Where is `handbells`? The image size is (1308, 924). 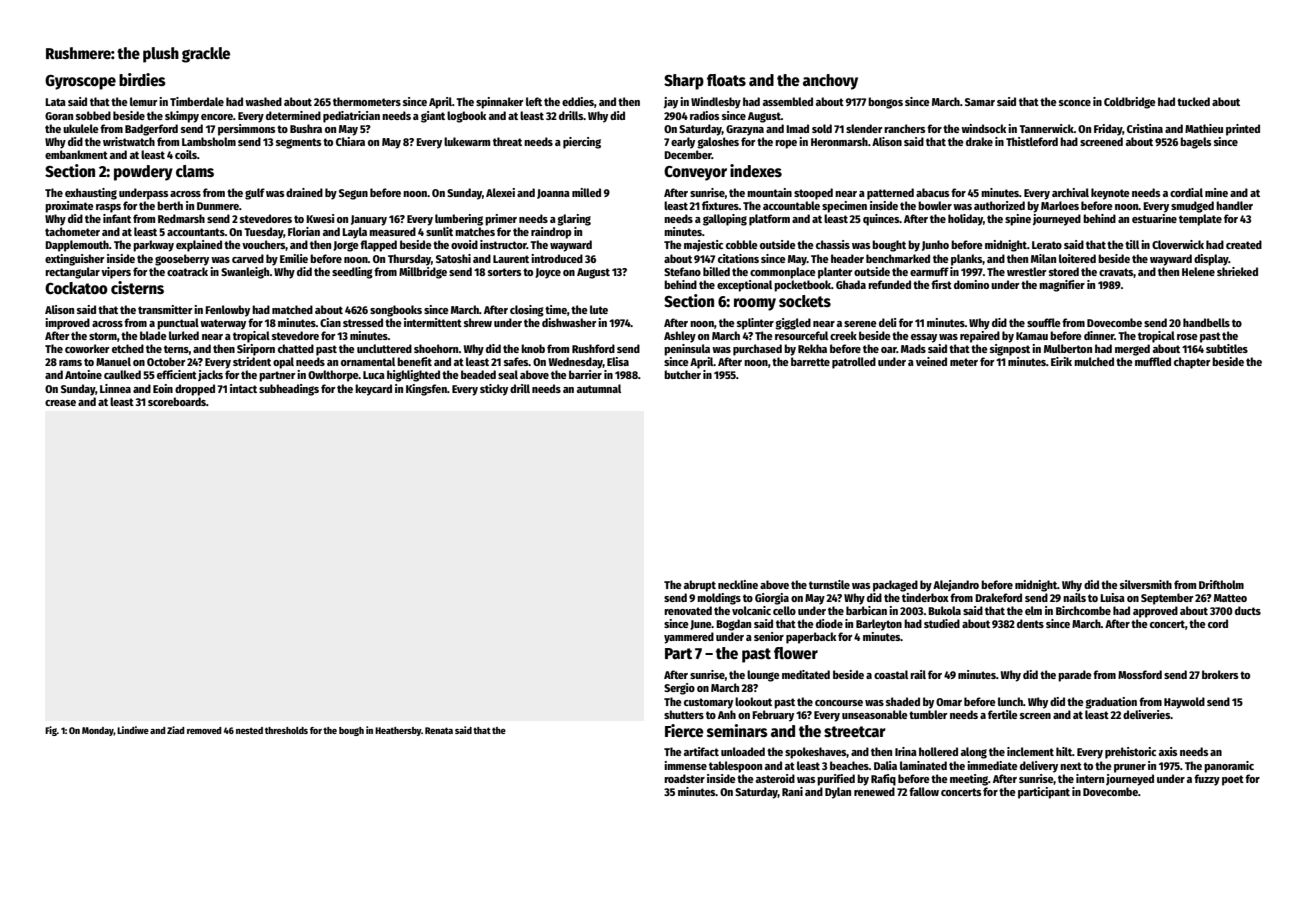 handbells is located at coordinates (1206, 322).
